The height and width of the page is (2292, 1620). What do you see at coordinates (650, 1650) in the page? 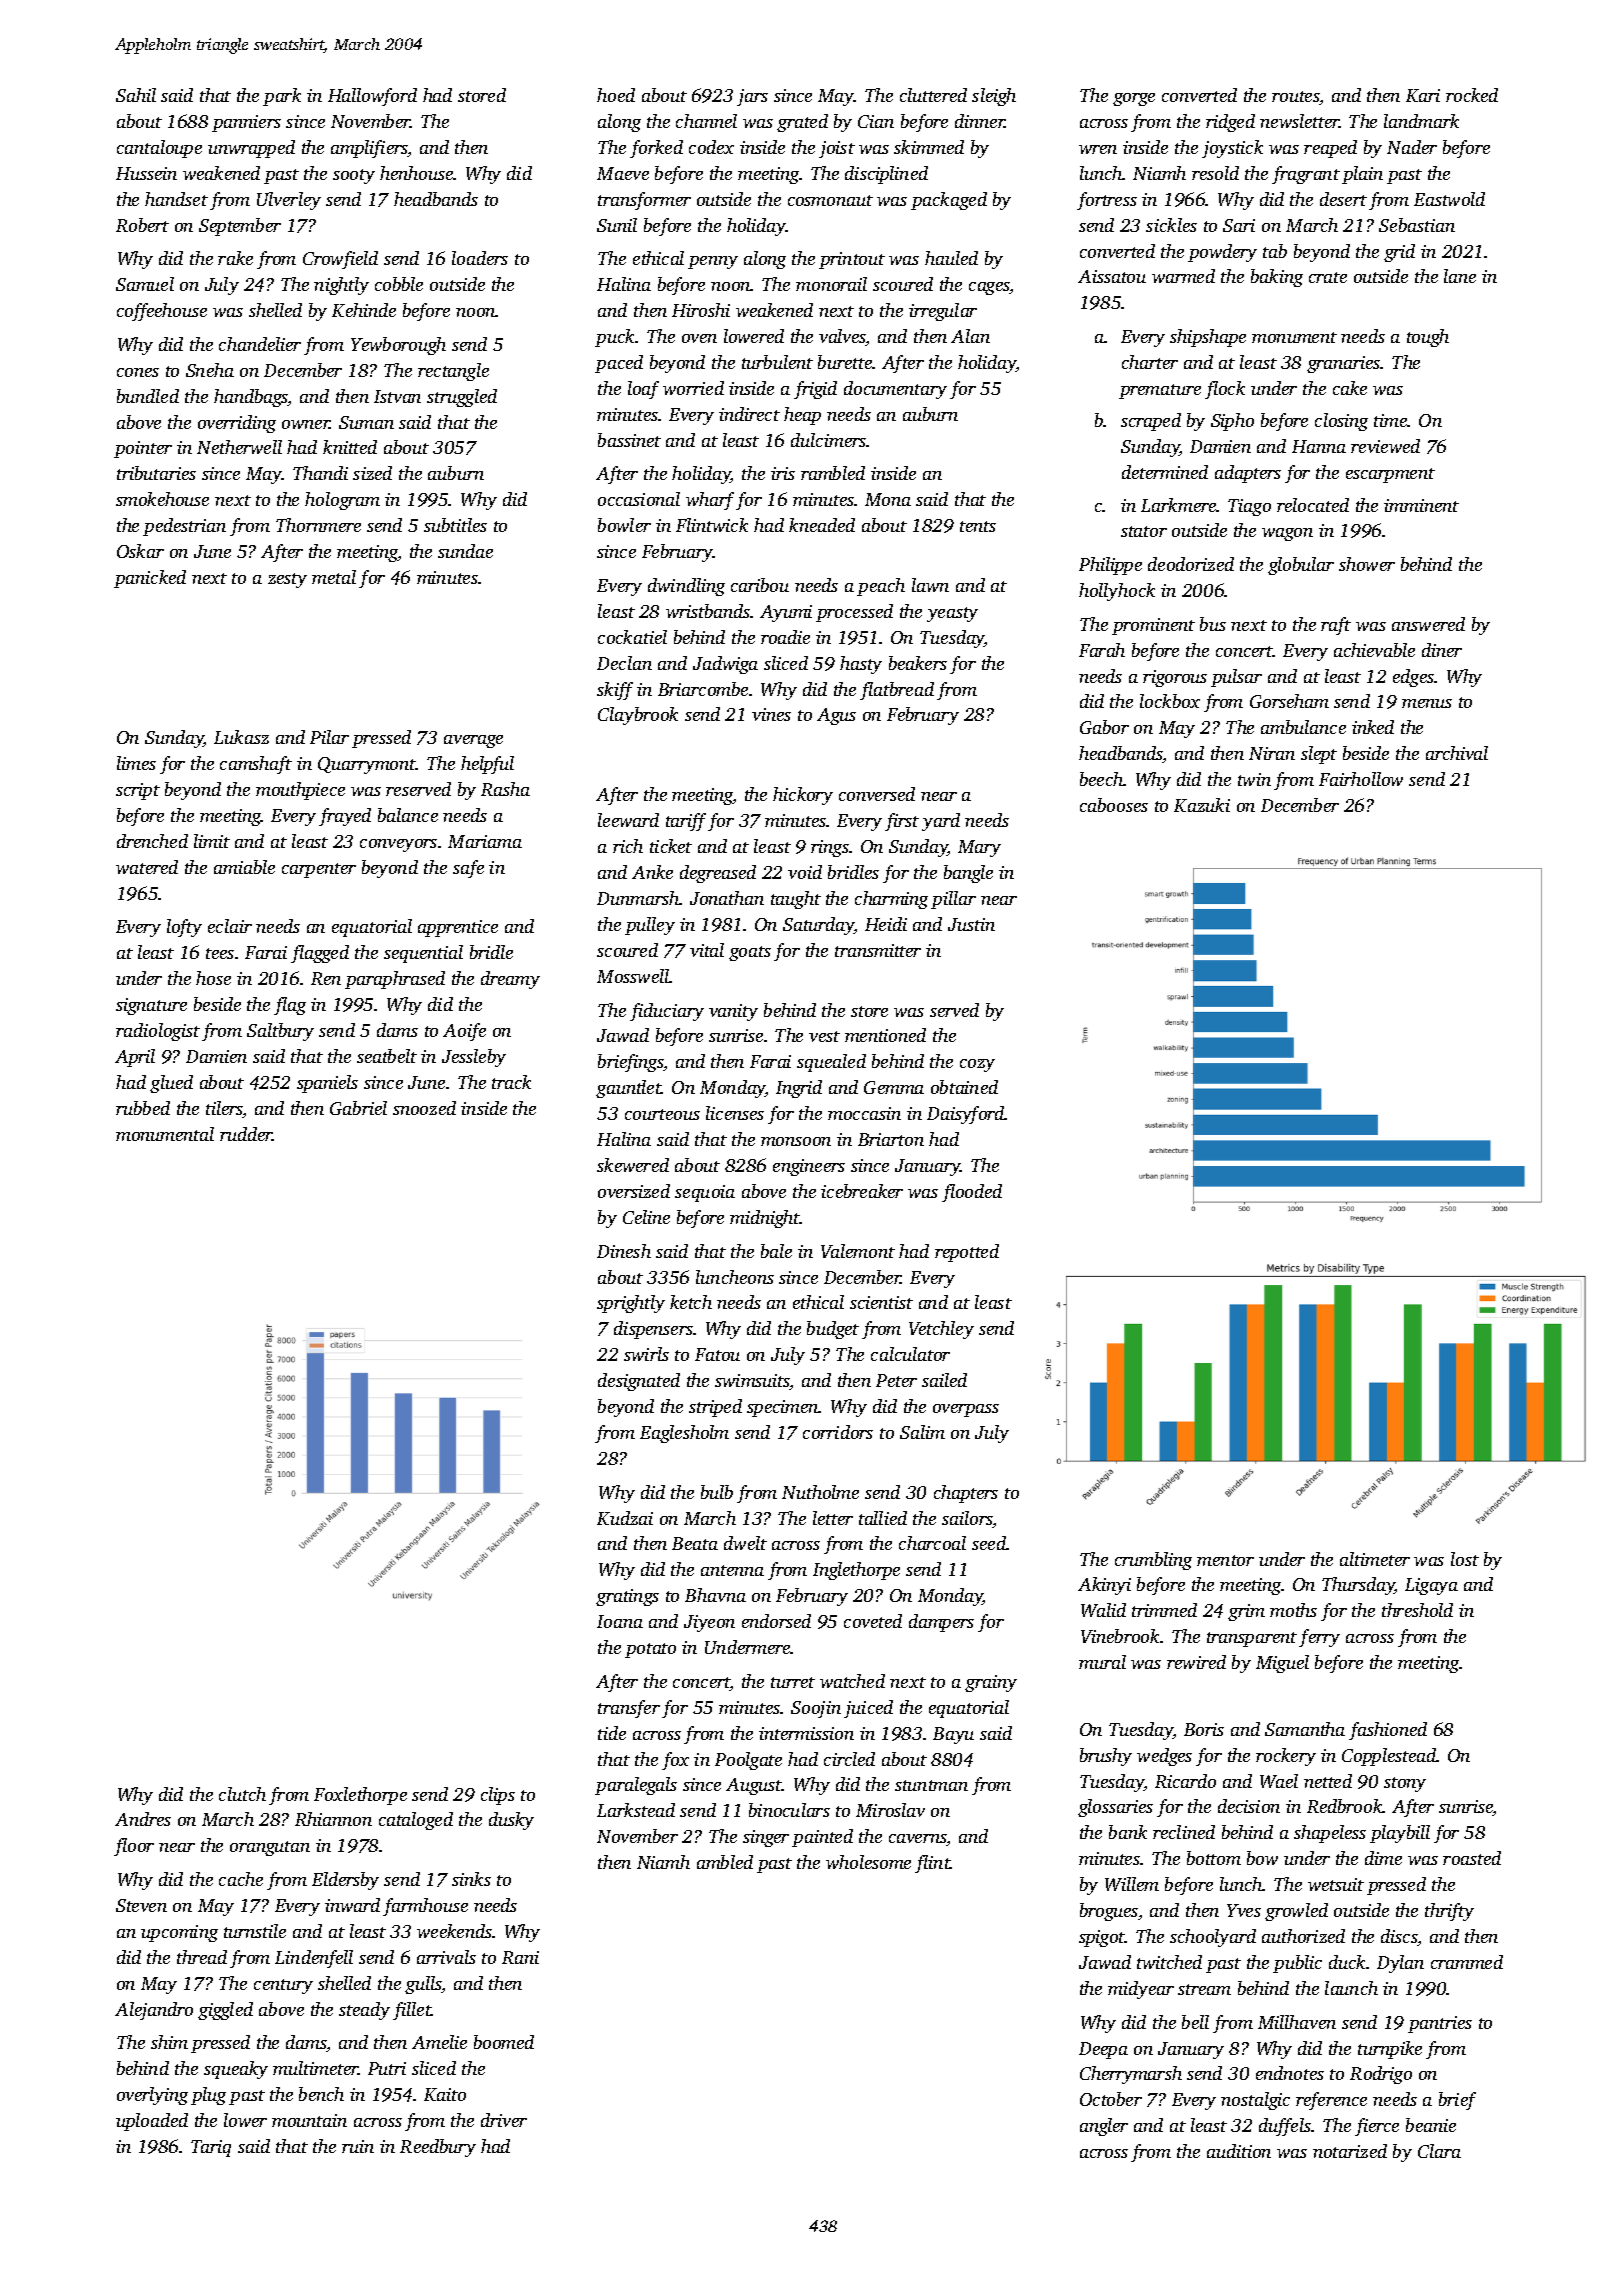
I see `potato` at bounding box center [650, 1650].
